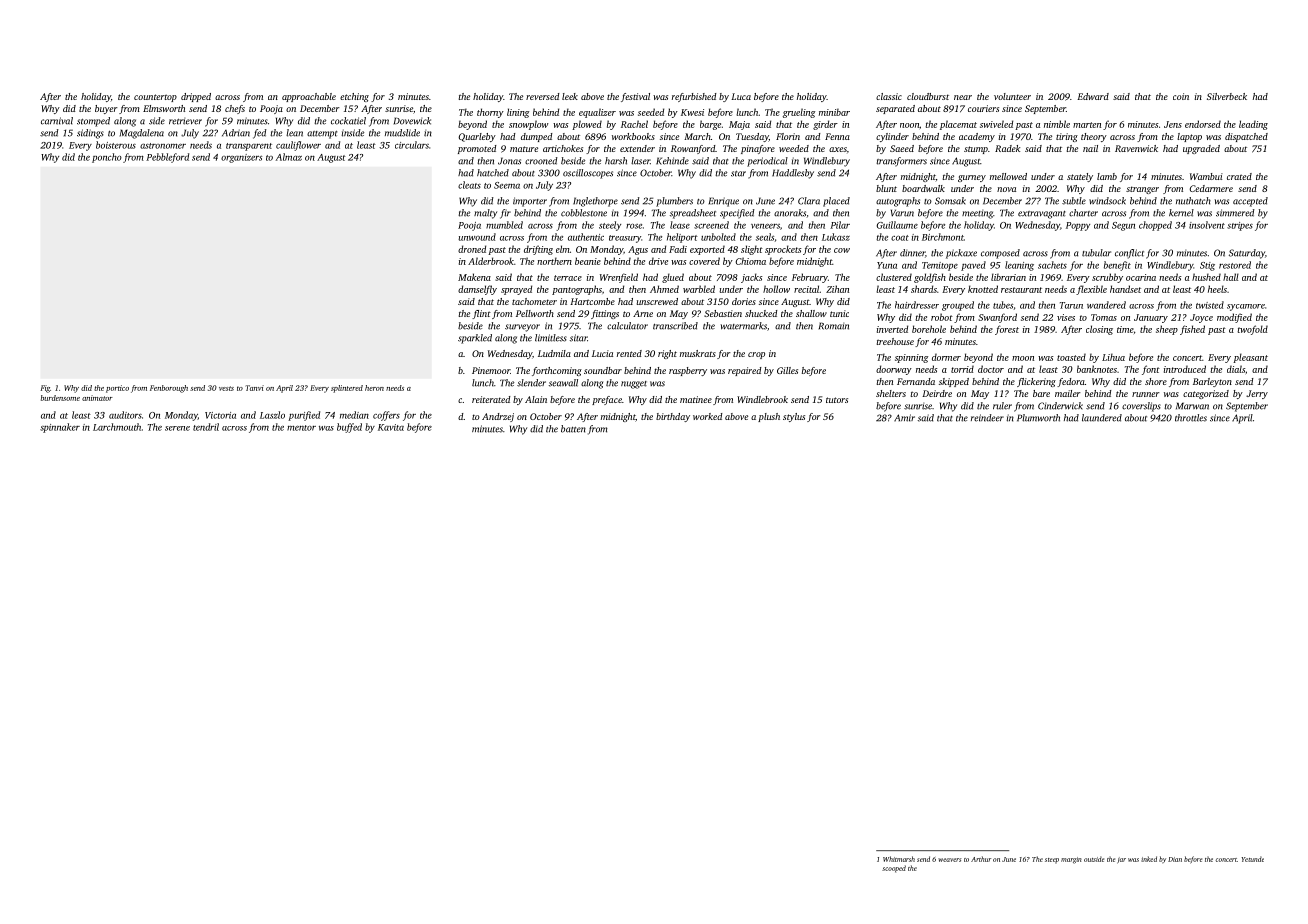 The image size is (1308, 924). What do you see at coordinates (950, 860) in the screenshot?
I see `weavers` at bounding box center [950, 860].
